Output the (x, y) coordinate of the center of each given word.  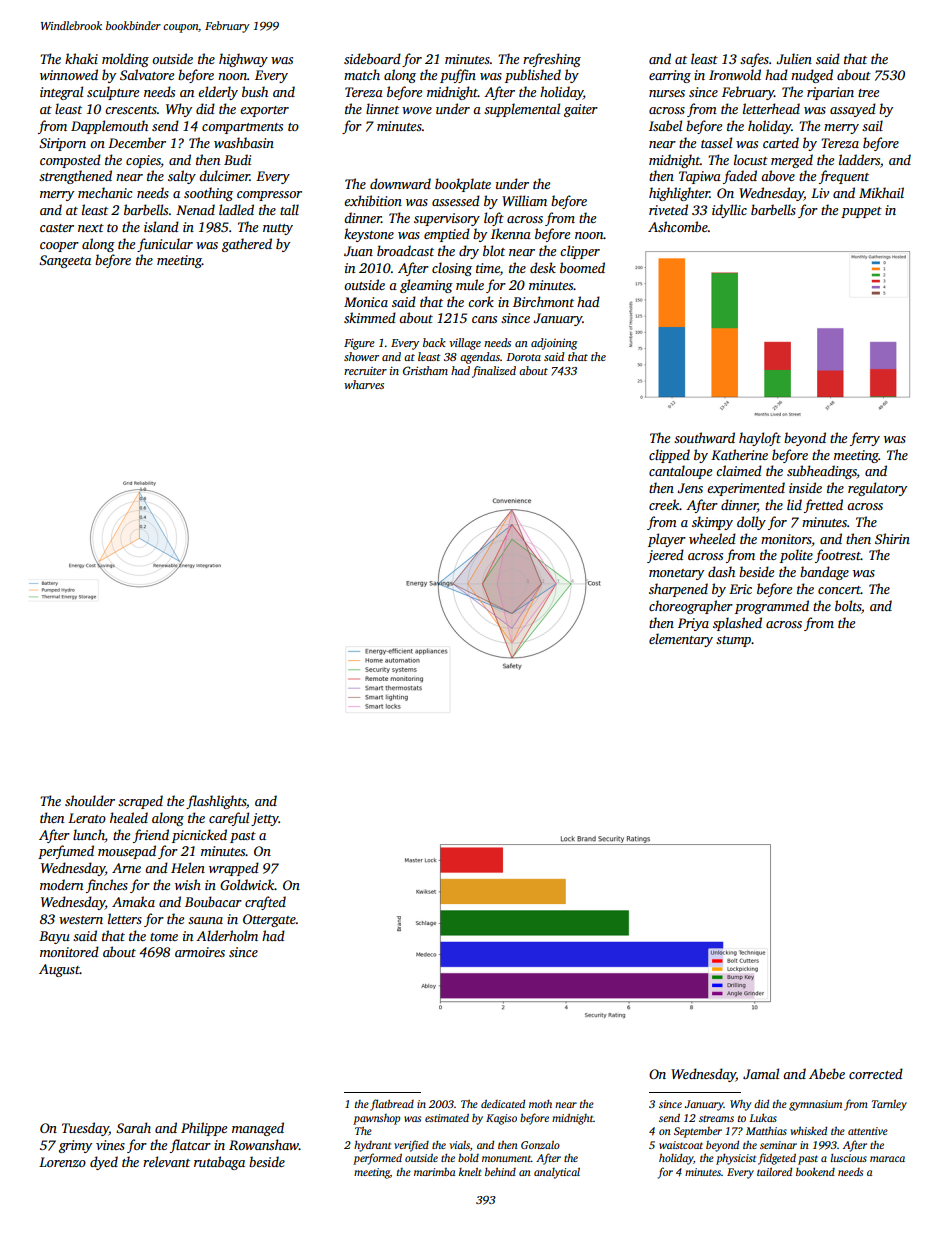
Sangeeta (65, 261)
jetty (265, 819)
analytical (557, 1173)
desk (543, 267)
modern (61, 884)
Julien (794, 58)
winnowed (69, 74)
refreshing (552, 60)
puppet (861, 212)
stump (733, 641)
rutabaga (219, 1163)
